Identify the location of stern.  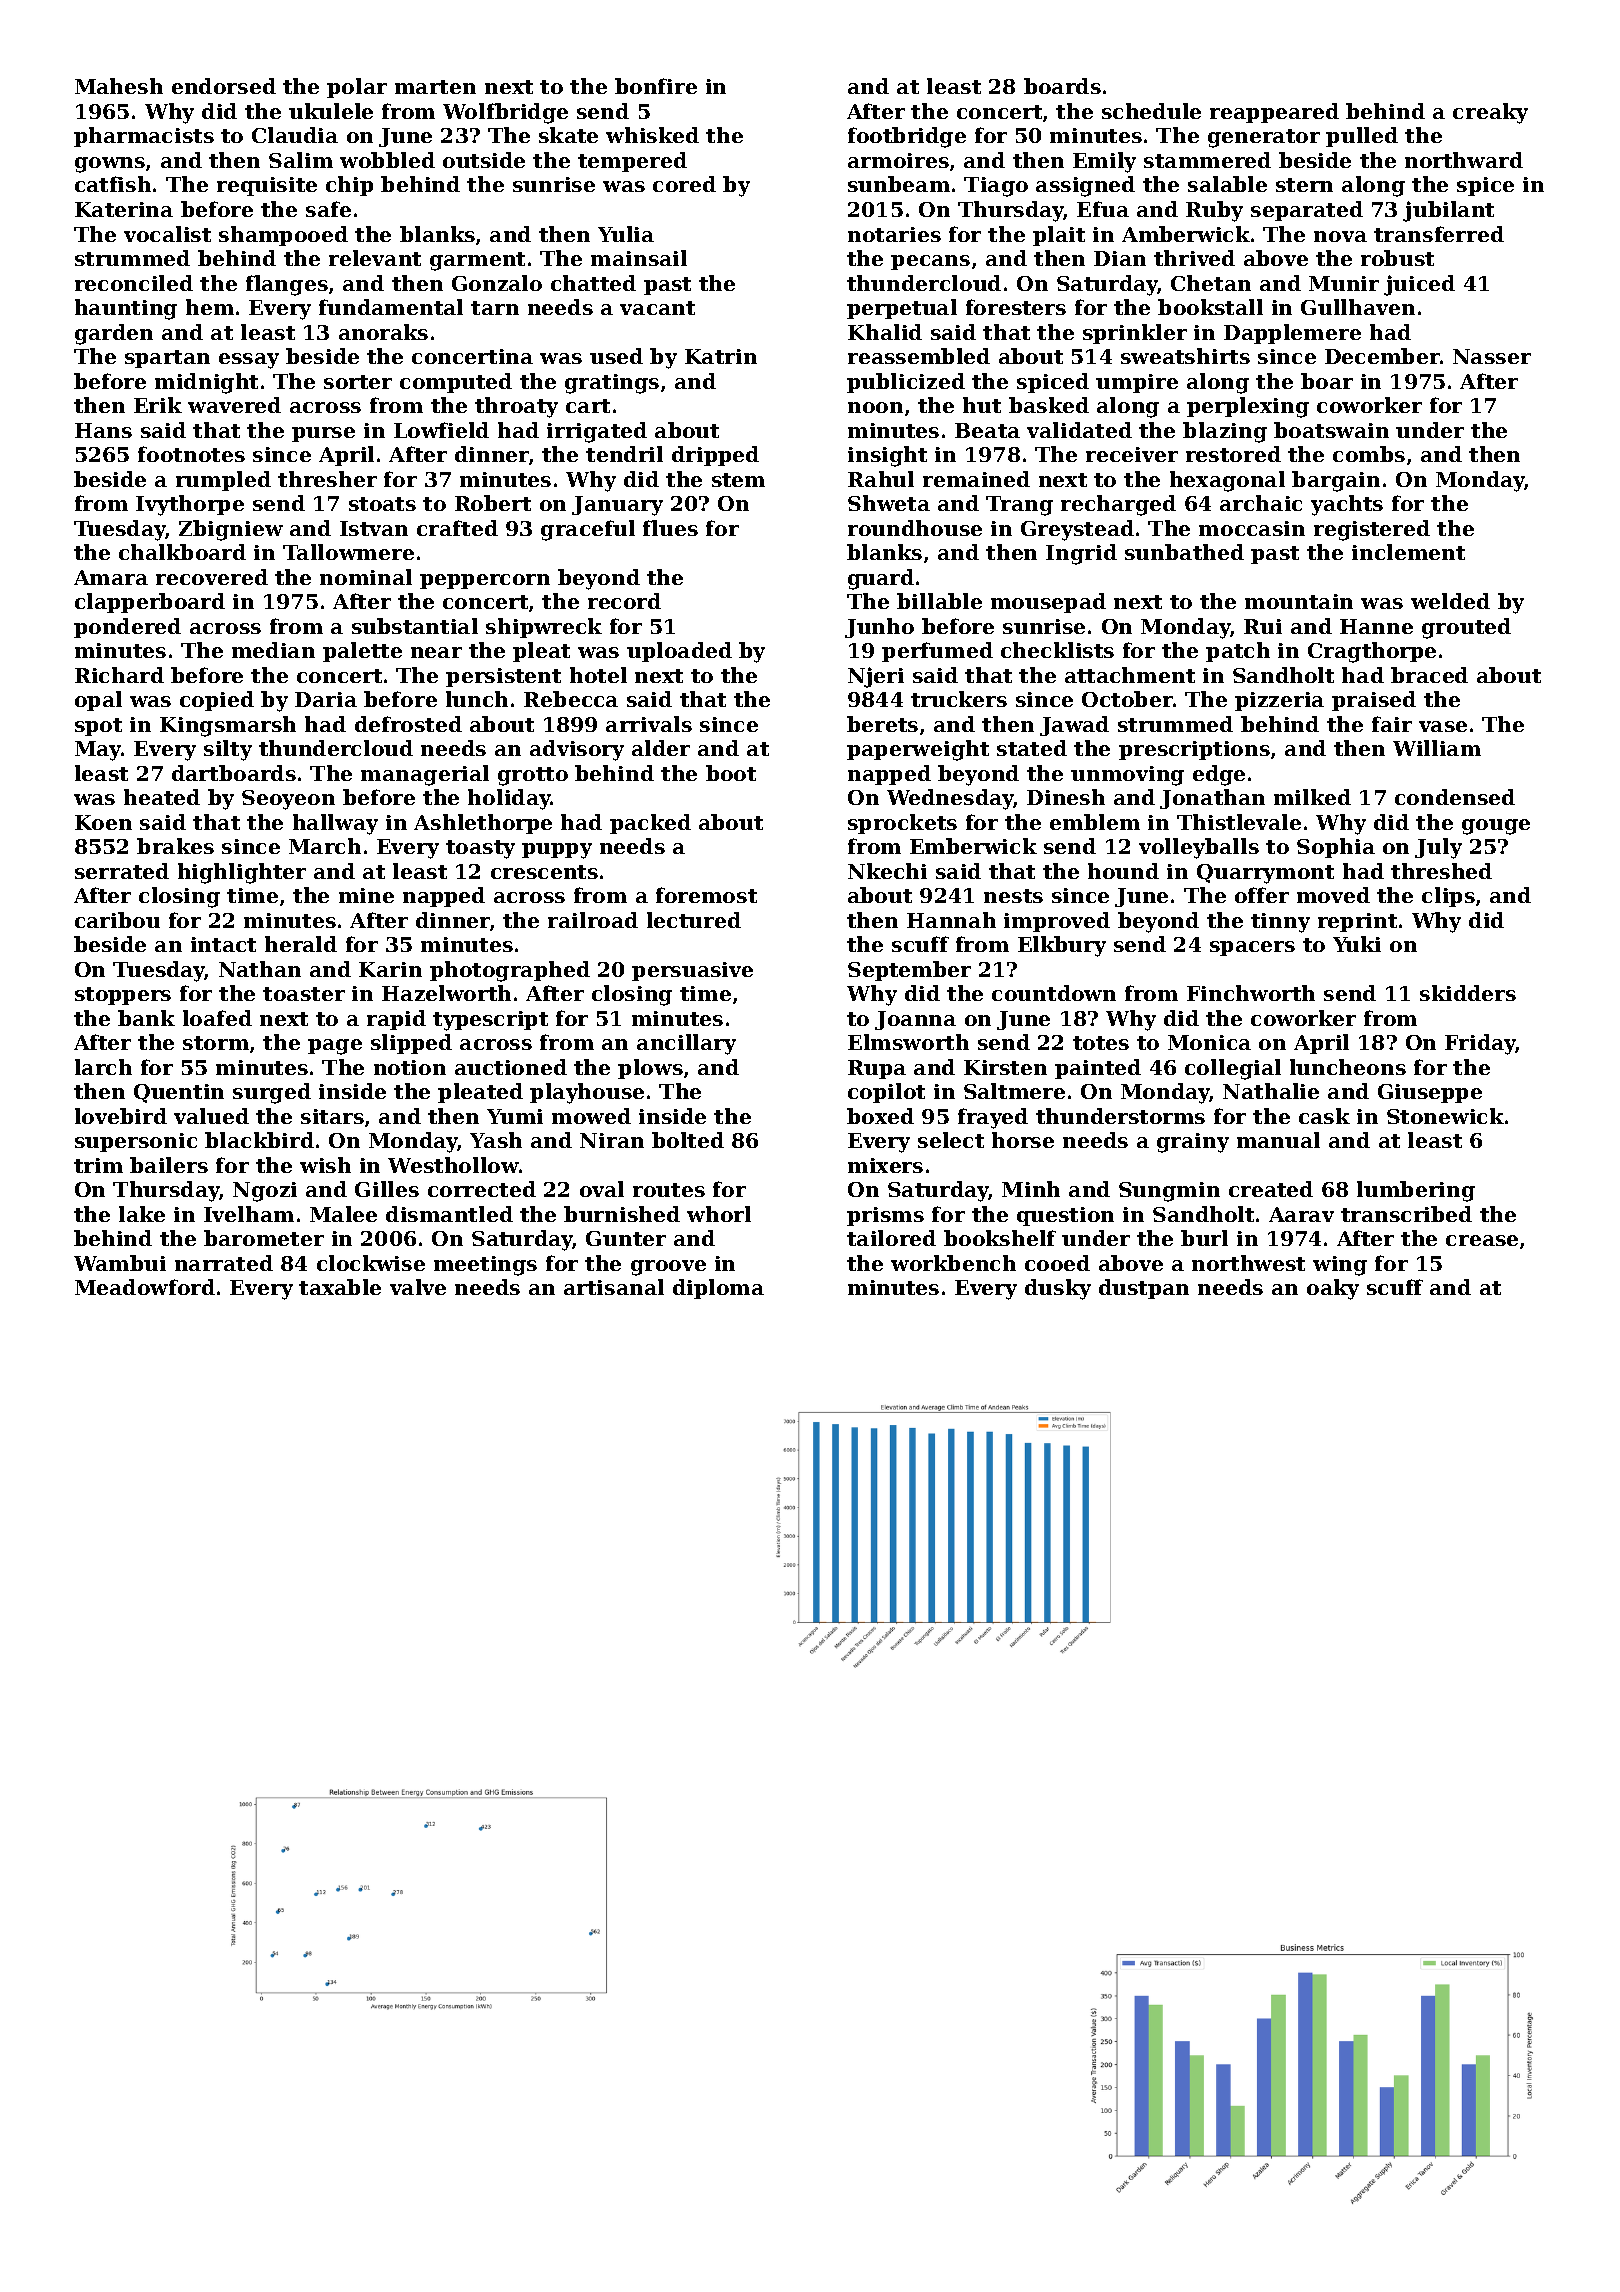
(1304, 185).
